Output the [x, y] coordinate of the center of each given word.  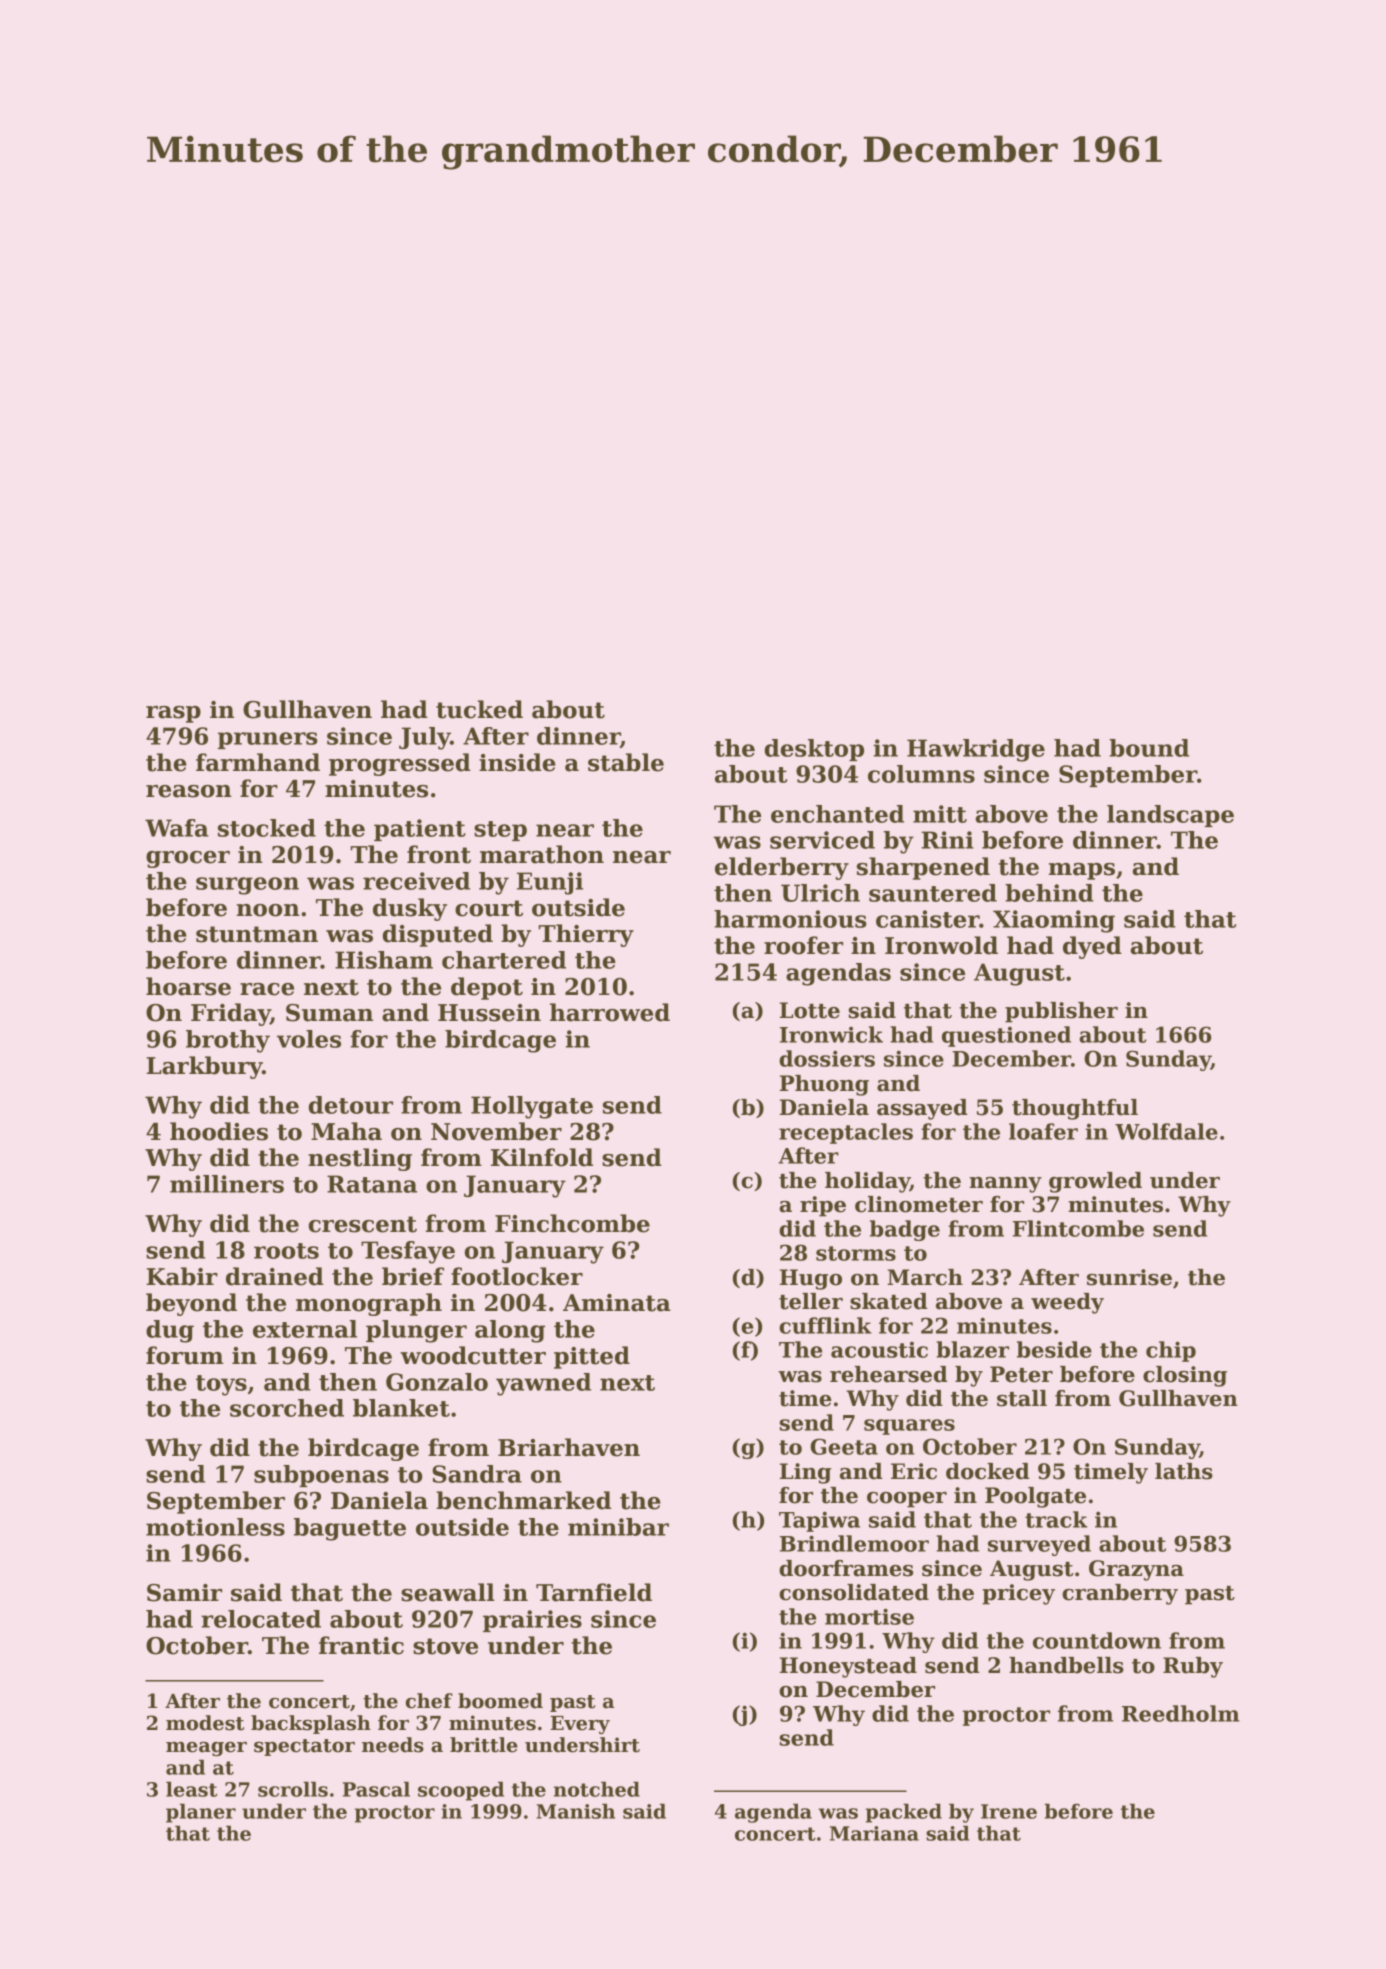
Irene [1009, 1811]
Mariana [874, 1833]
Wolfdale [1166, 1131]
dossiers [827, 1058]
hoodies [219, 1131]
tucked [479, 709]
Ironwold [941, 945]
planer [201, 1813]
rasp [173, 714]
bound [1149, 748]
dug [170, 1331]
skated [889, 1301]
